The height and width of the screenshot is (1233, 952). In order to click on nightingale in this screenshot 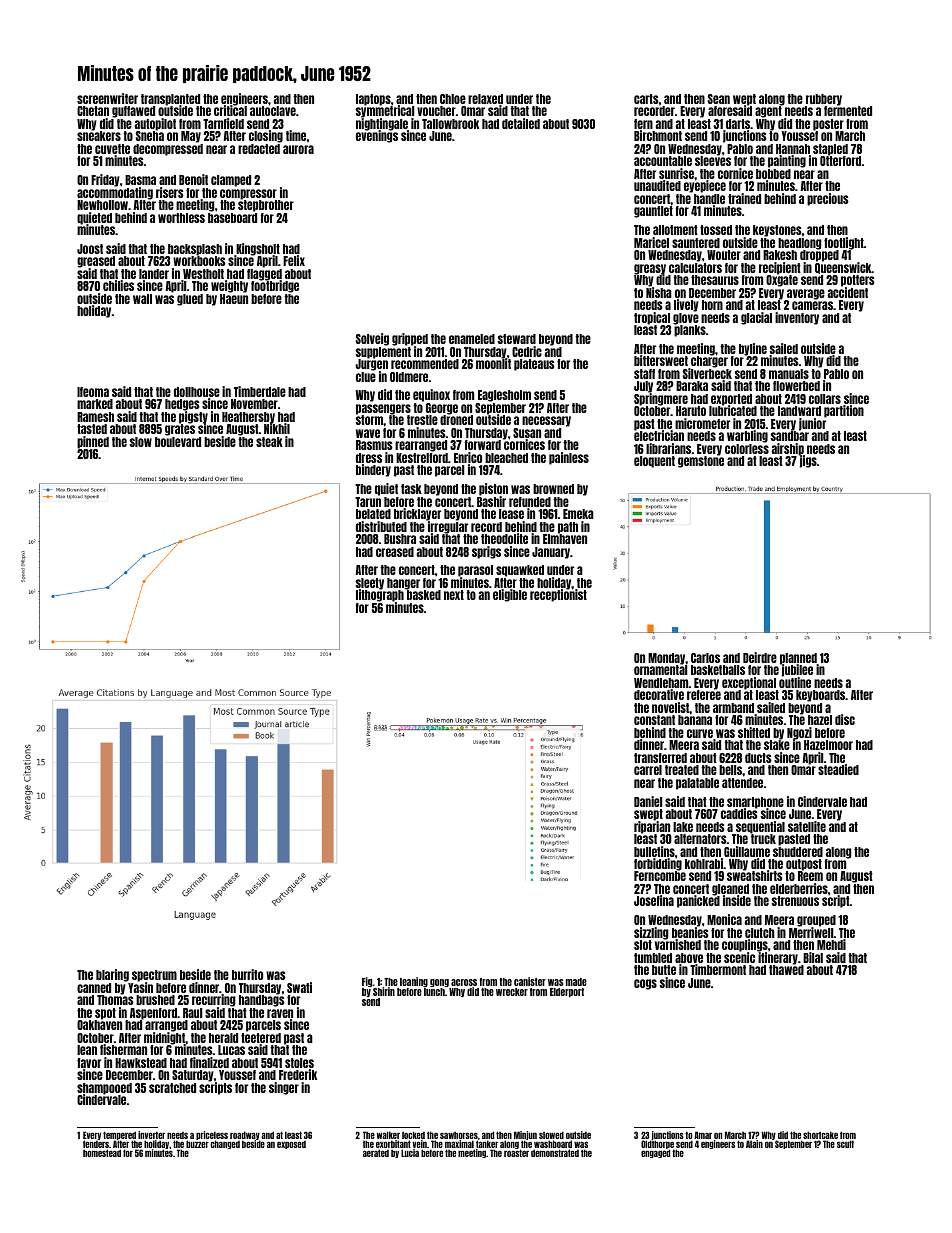, I will do `click(382, 124)`.
